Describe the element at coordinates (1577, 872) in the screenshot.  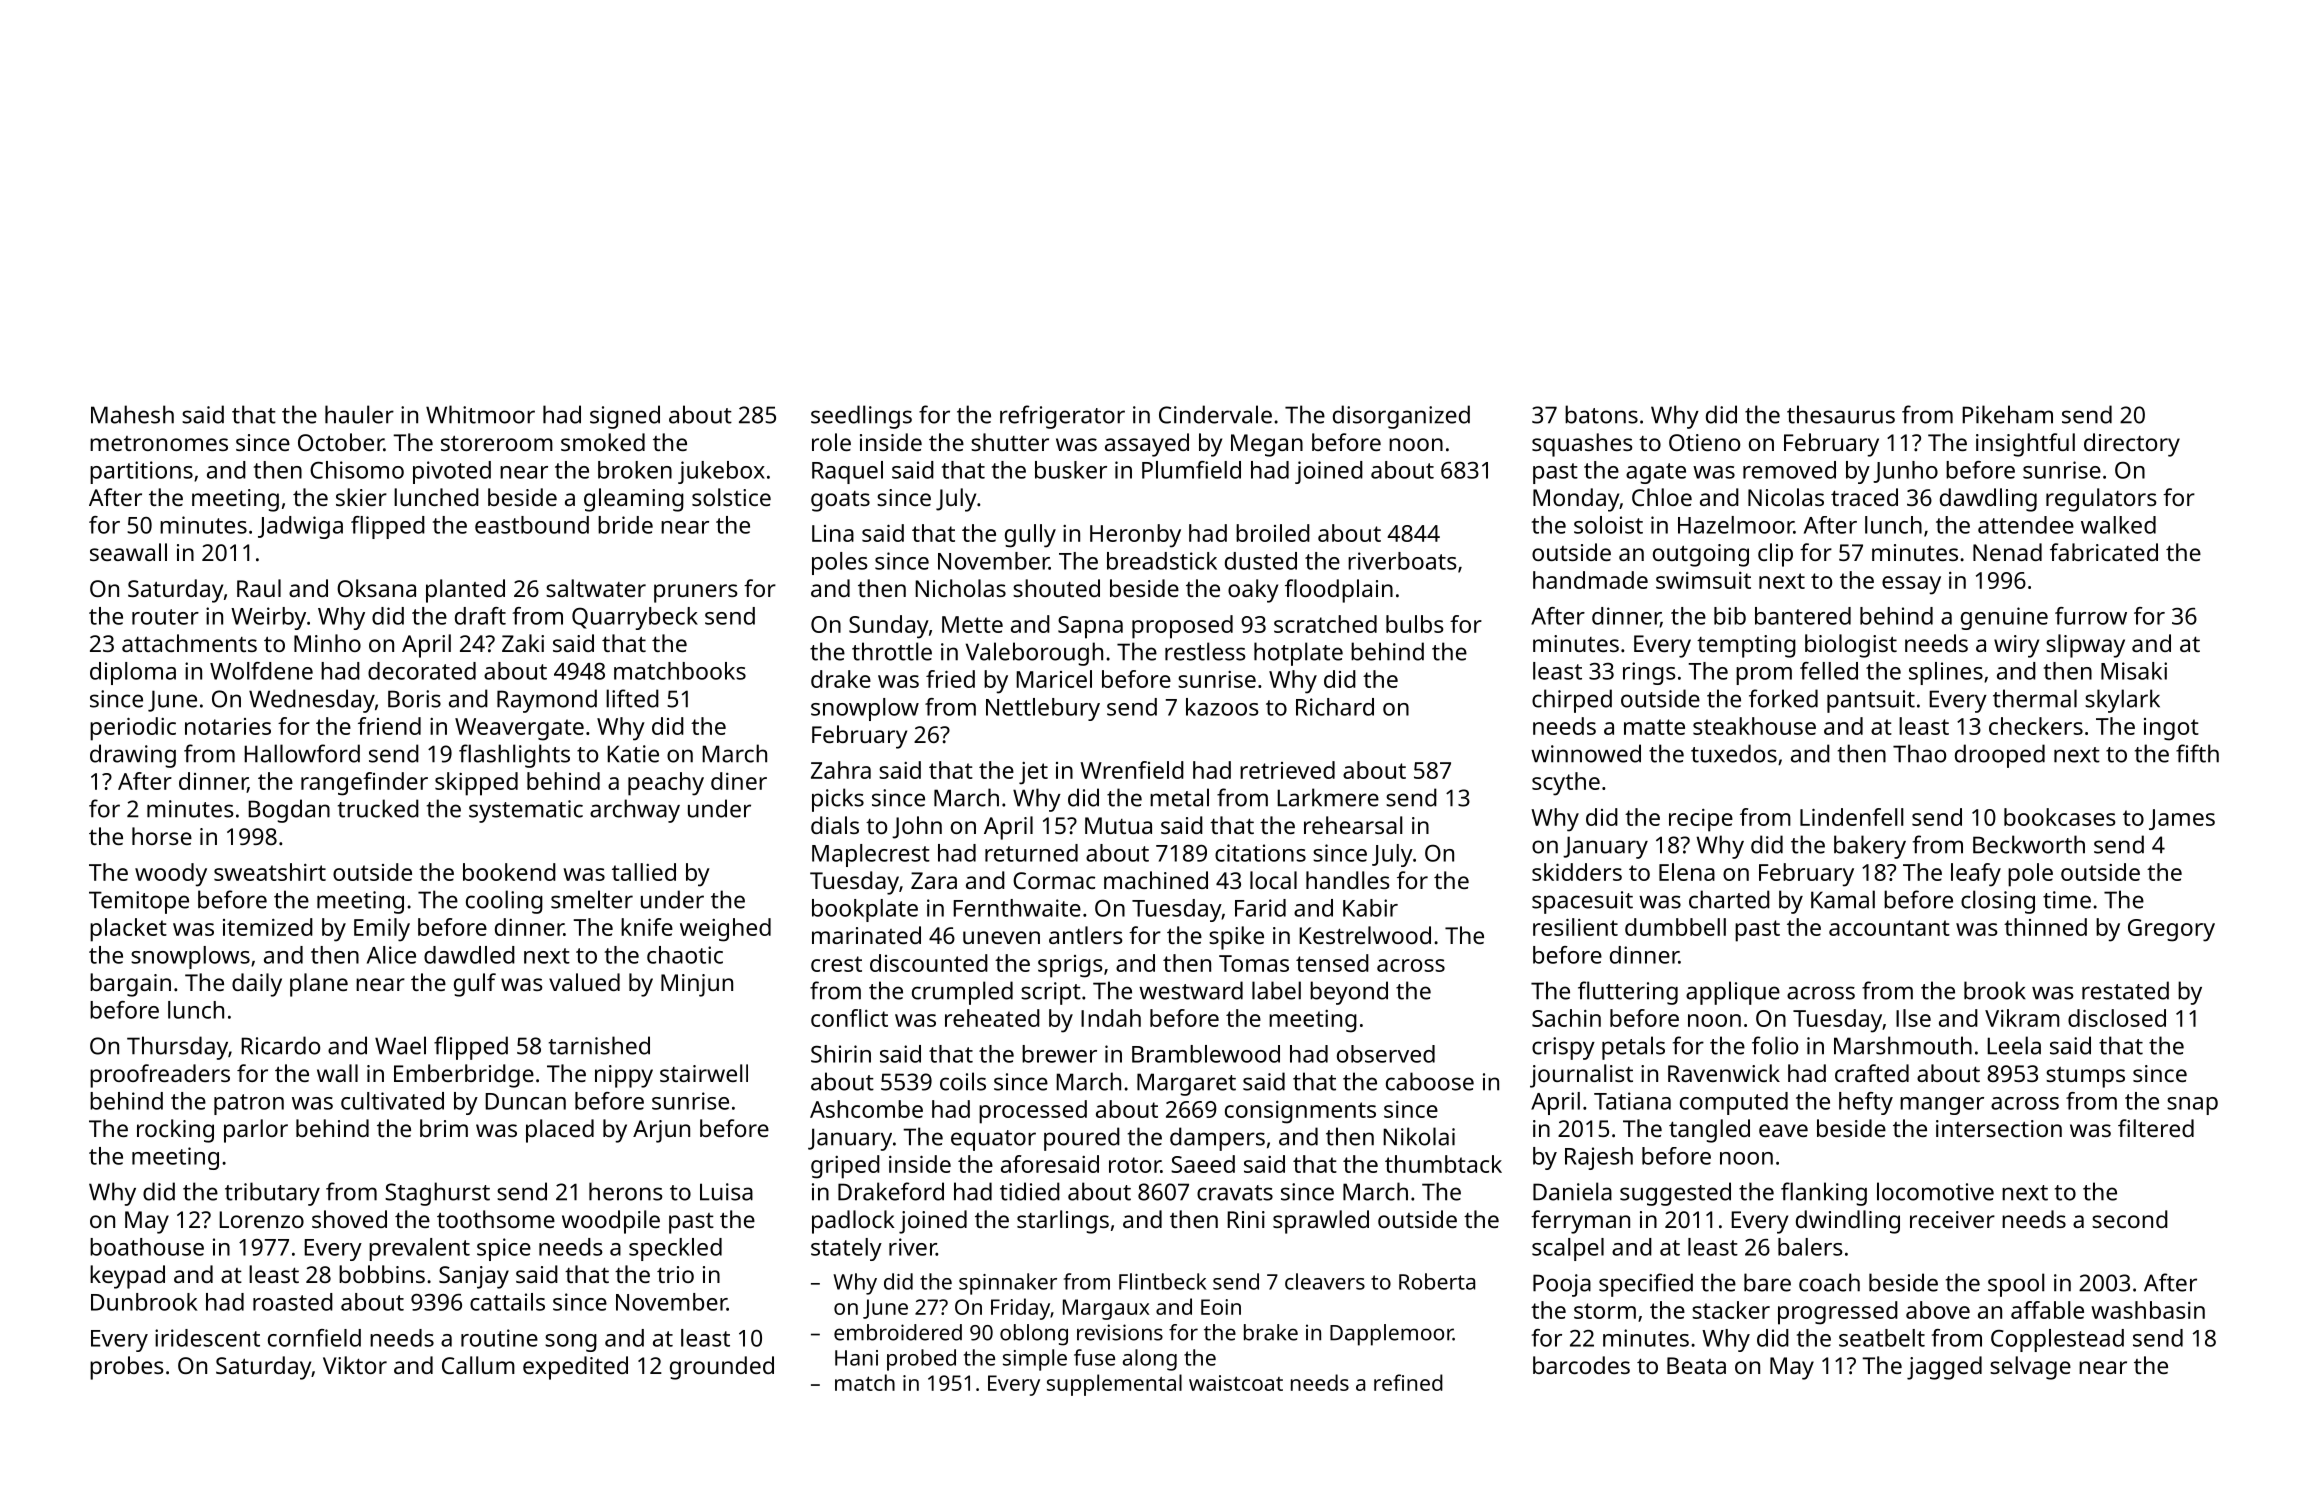
I see `skidders` at that location.
